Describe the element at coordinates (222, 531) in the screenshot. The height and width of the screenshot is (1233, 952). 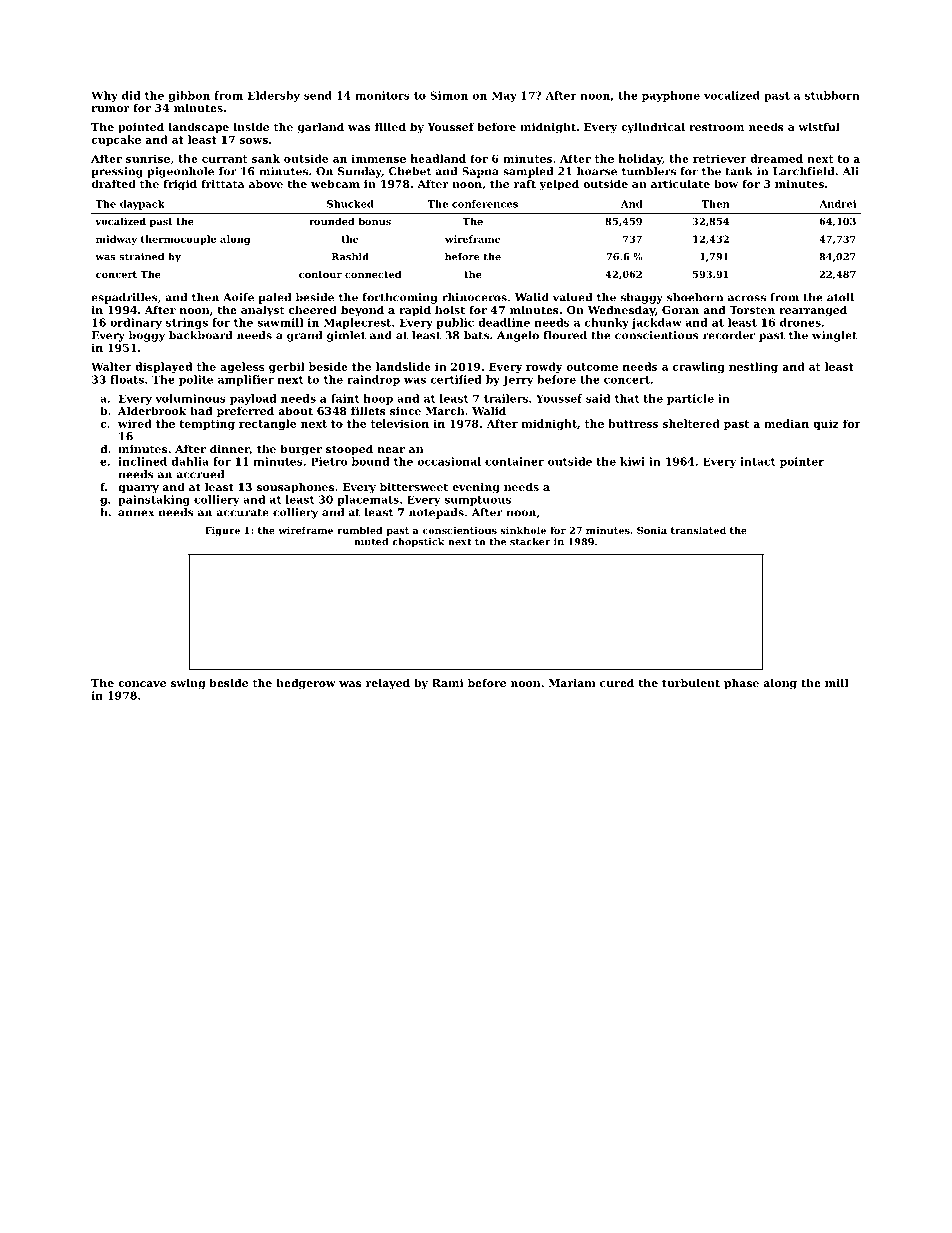
I see `Figure` at that location.
